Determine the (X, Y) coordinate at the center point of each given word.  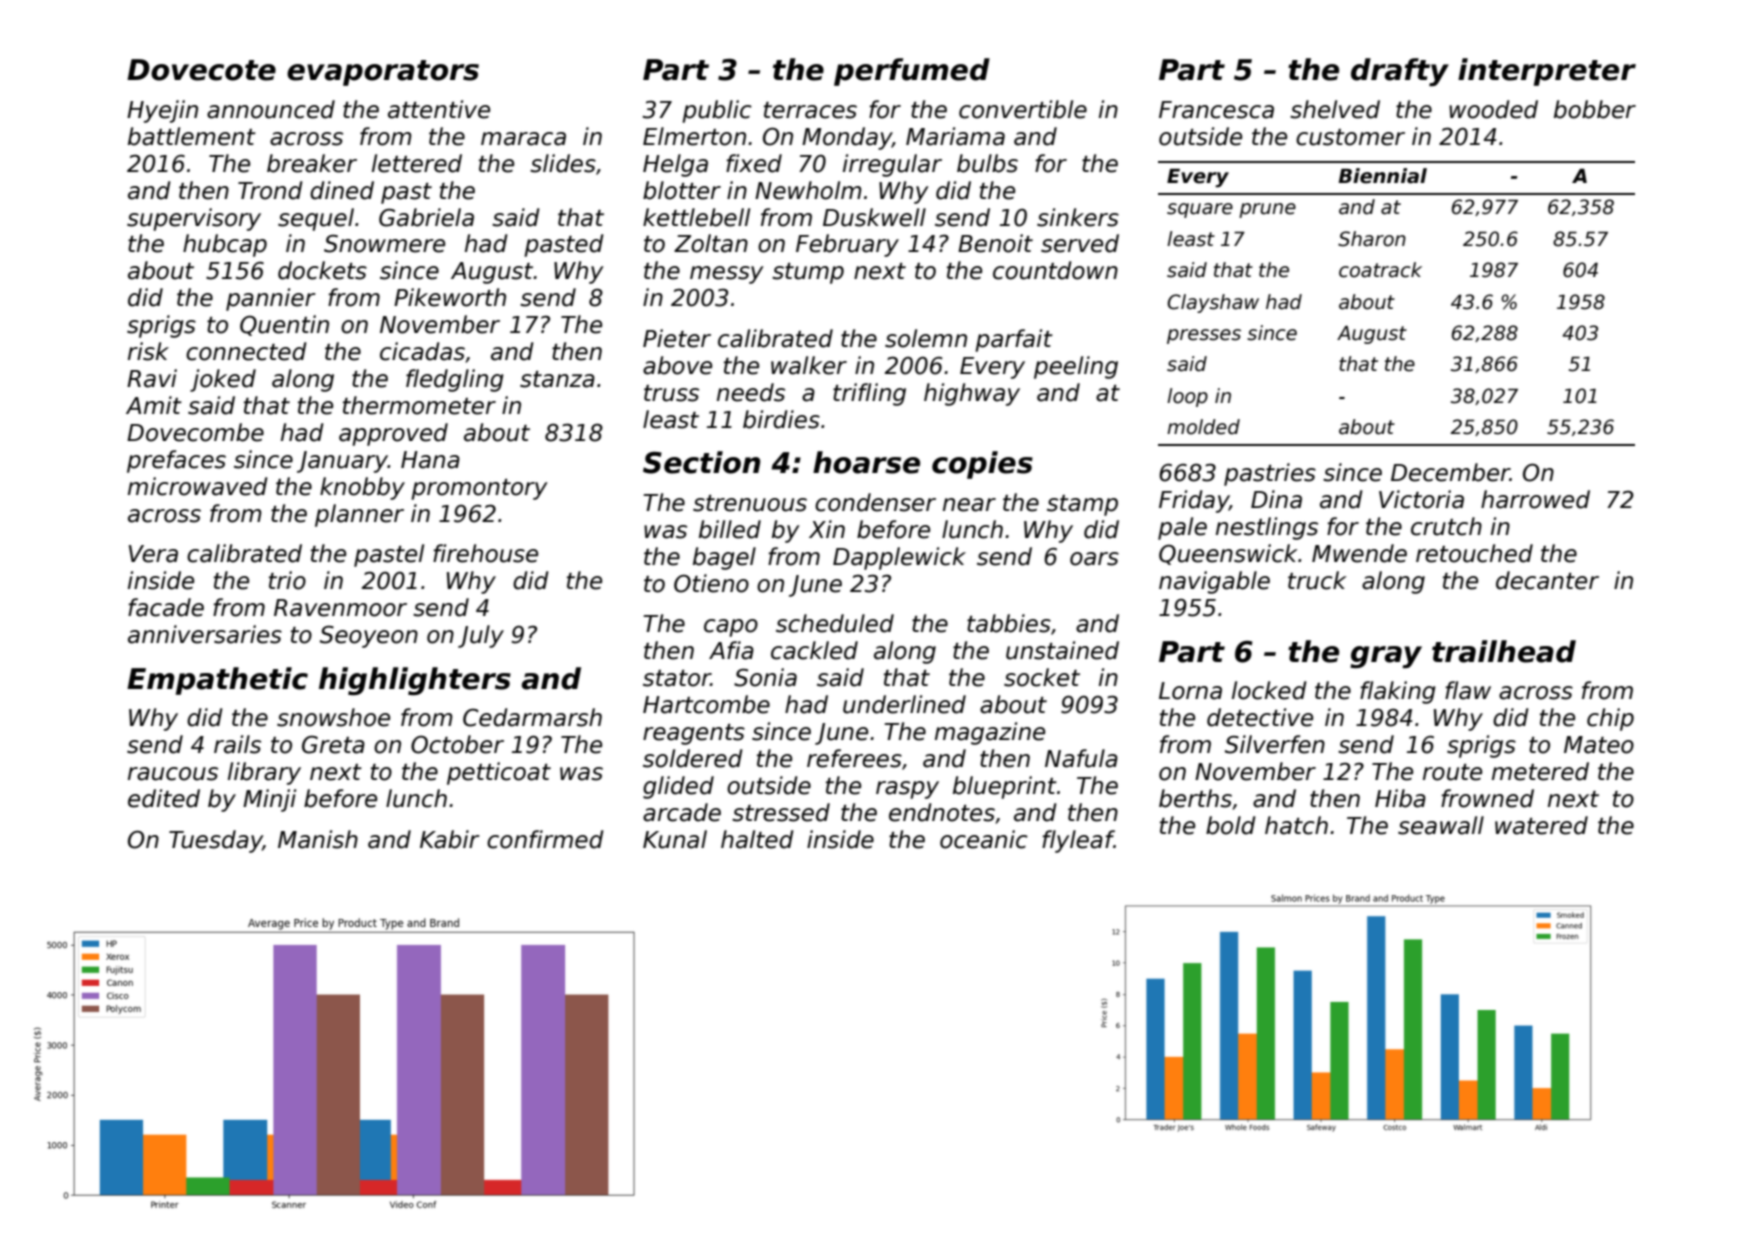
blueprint (1005, 787)
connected (246, 351)
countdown (1055, 270)
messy (727, 275)
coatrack (1380, 270)
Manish (318, 839)
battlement (192, 136)
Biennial (1382, 176)
